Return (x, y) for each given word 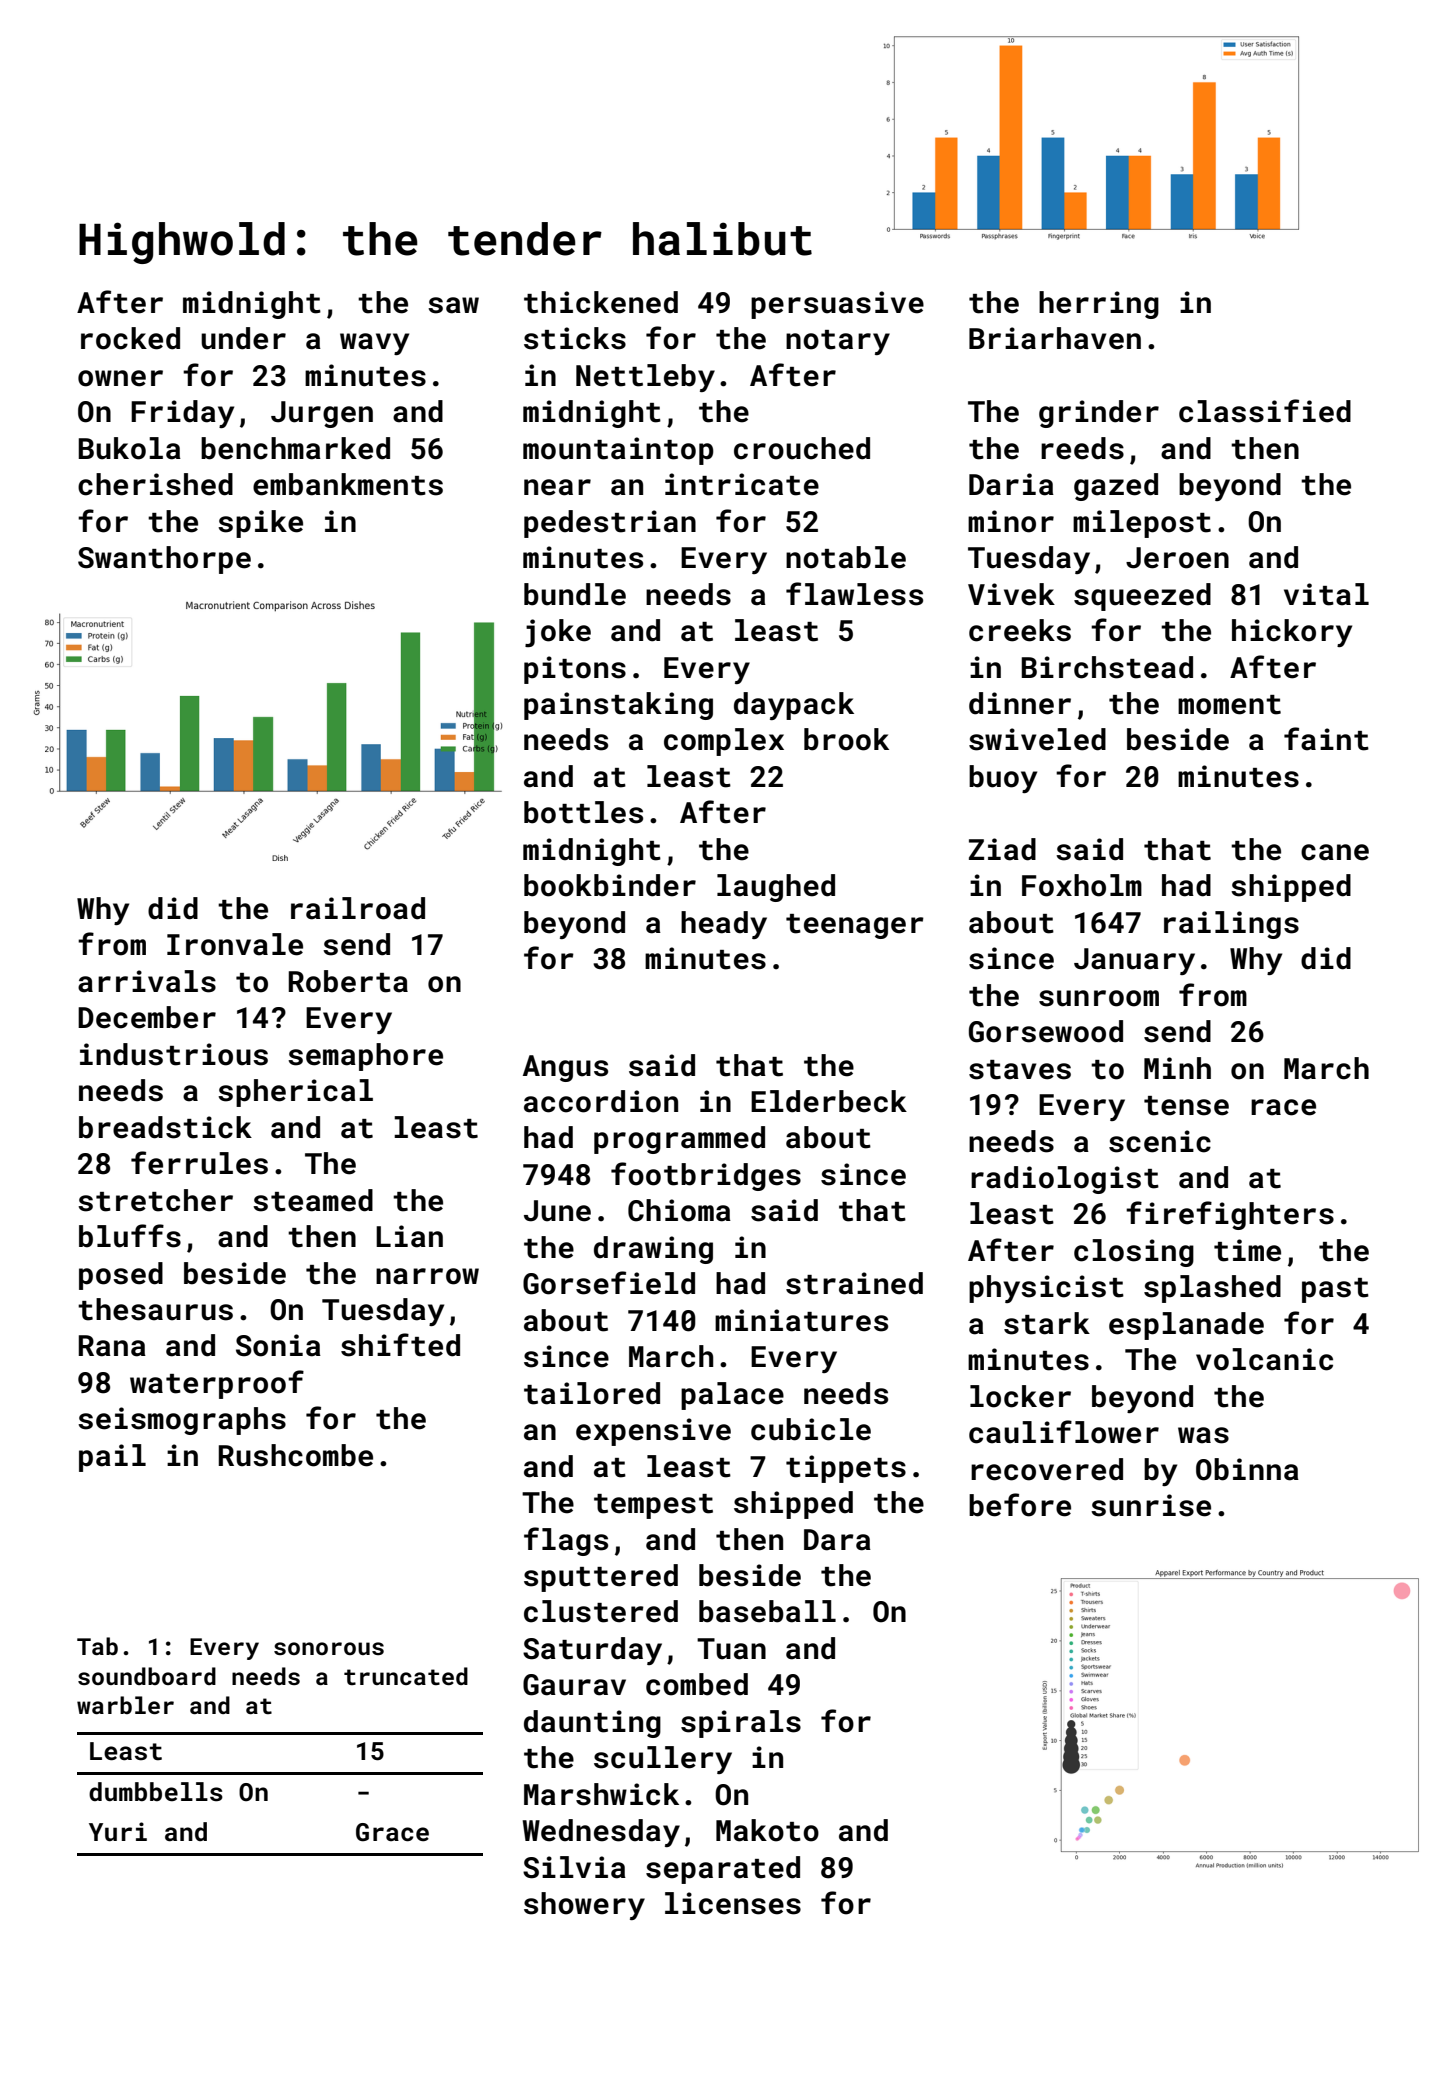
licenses (733, 1903)
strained (854, 1283)
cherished (155, 484)
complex (724, 742)
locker (1020, 1396)
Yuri (118, 1831)
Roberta (348, 981)
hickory (1292, 633)
